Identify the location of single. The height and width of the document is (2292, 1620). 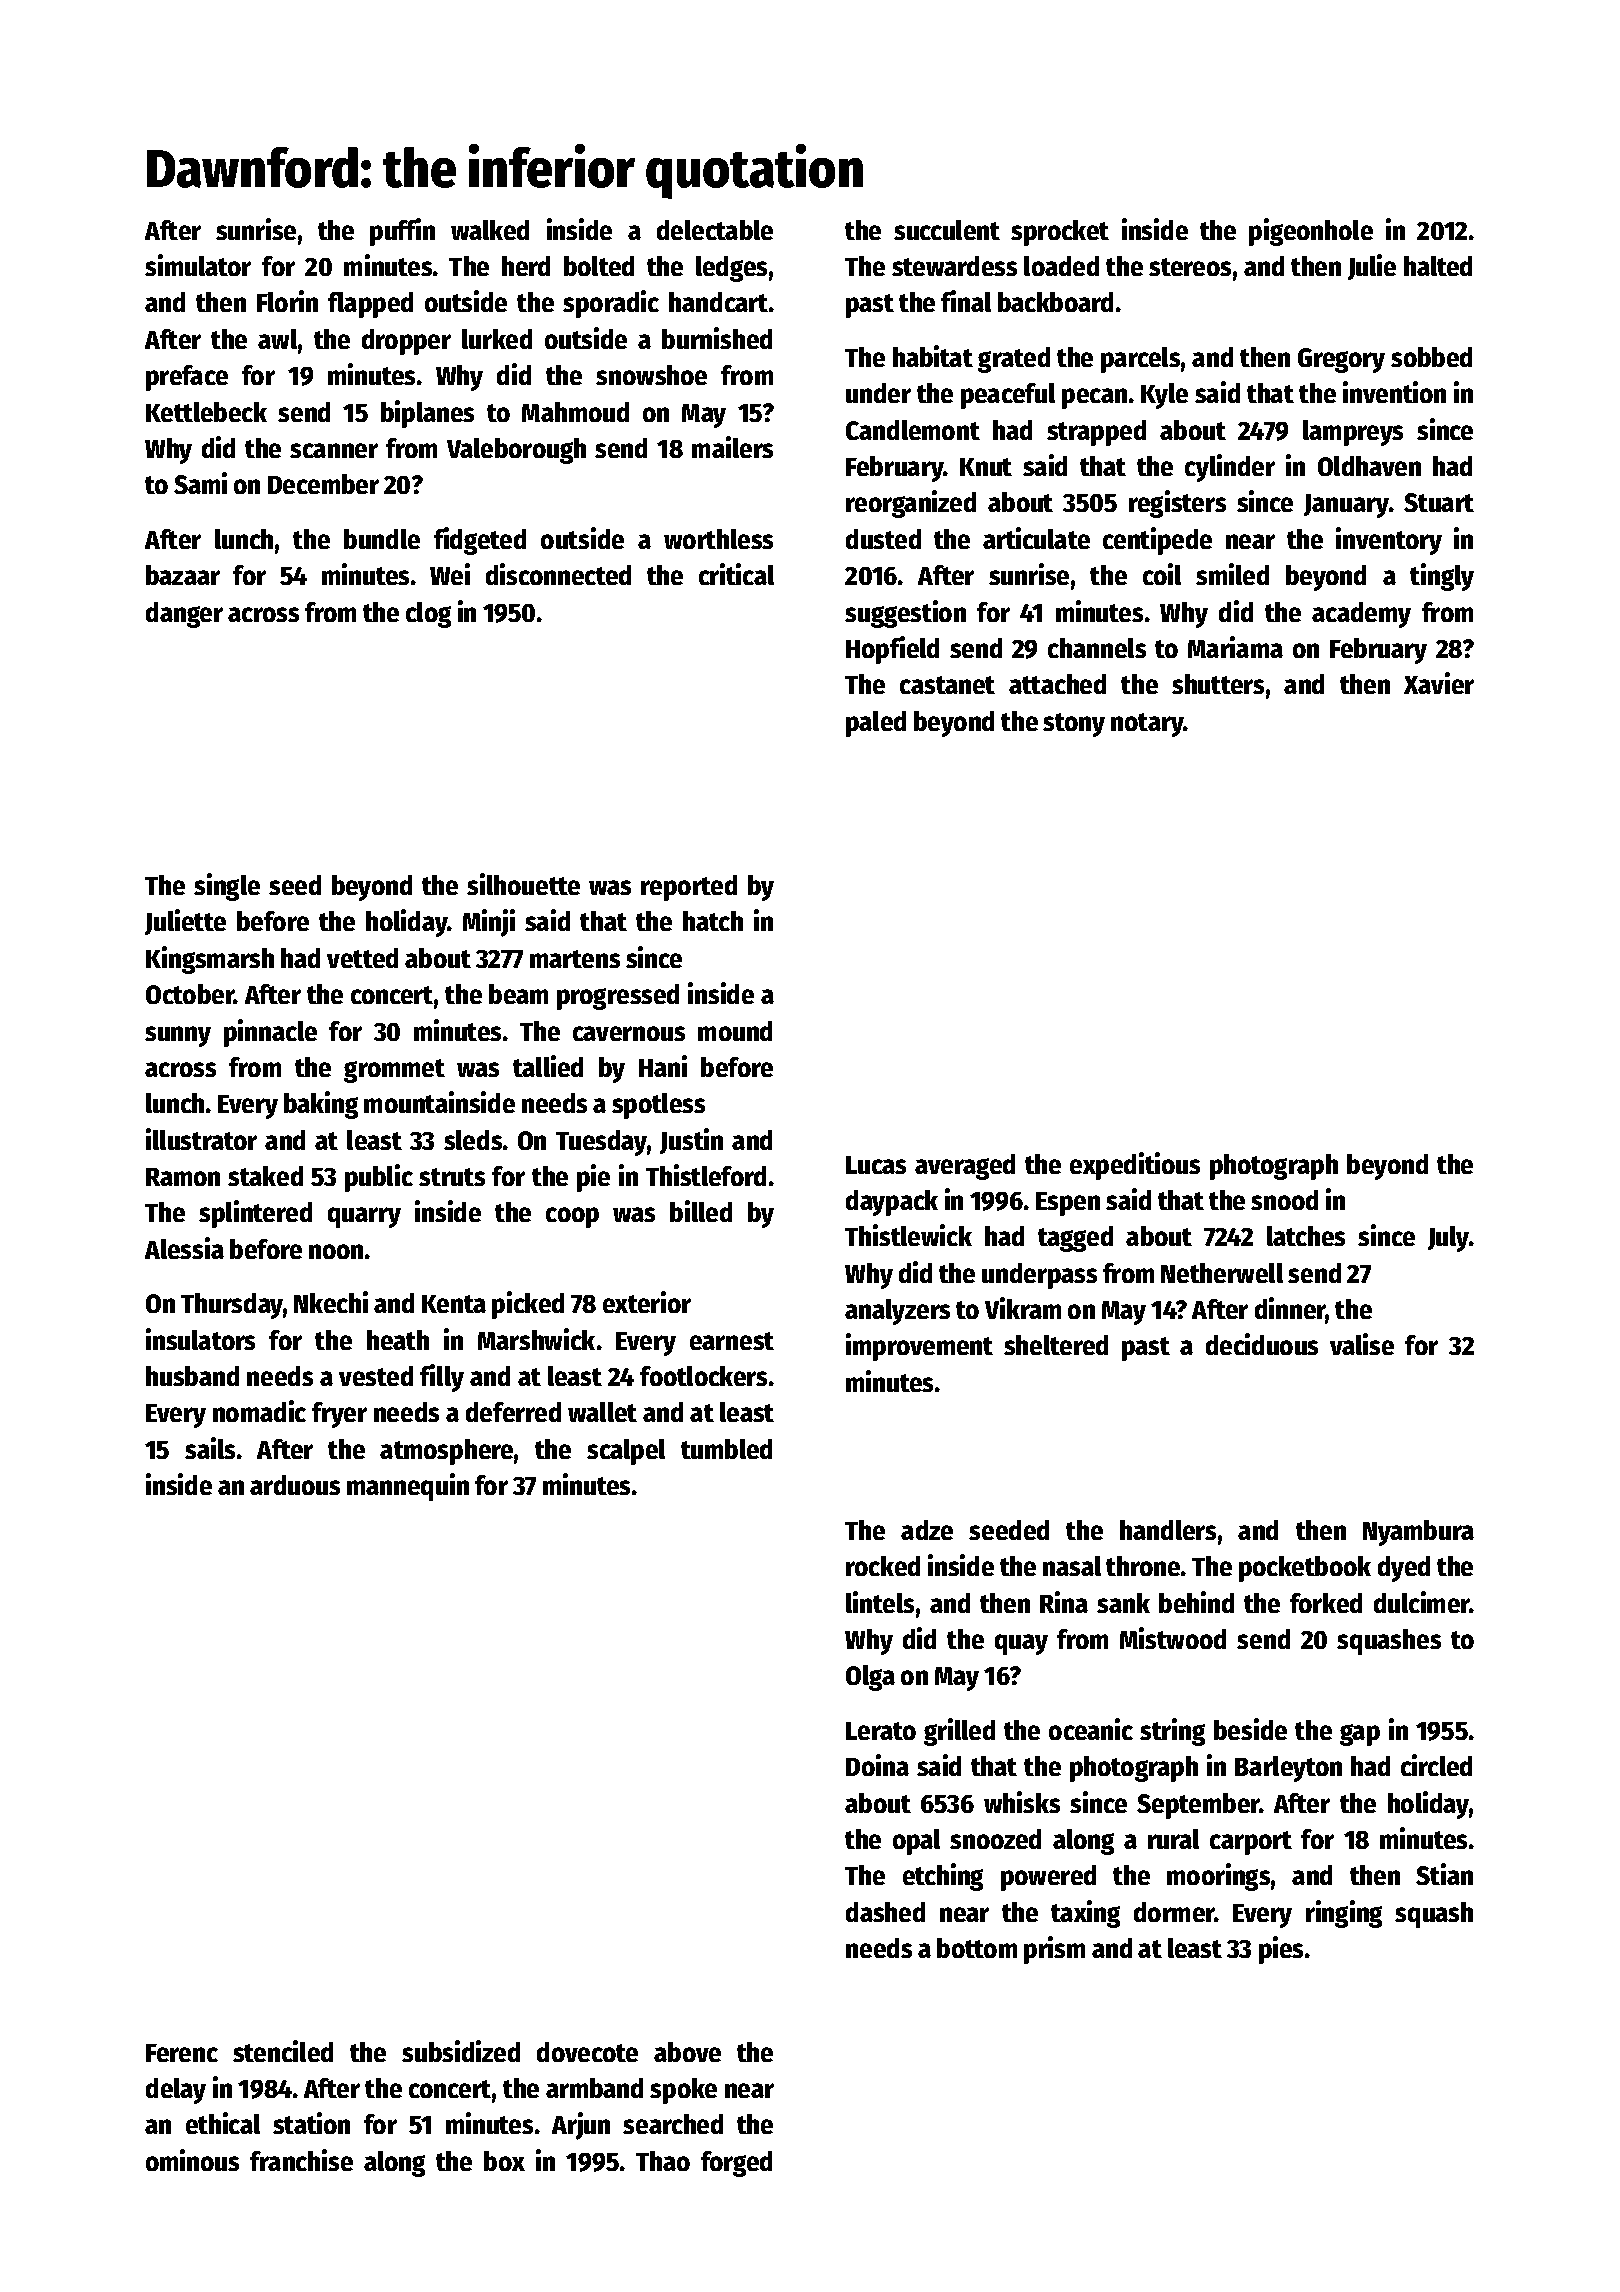
(227, 887).
